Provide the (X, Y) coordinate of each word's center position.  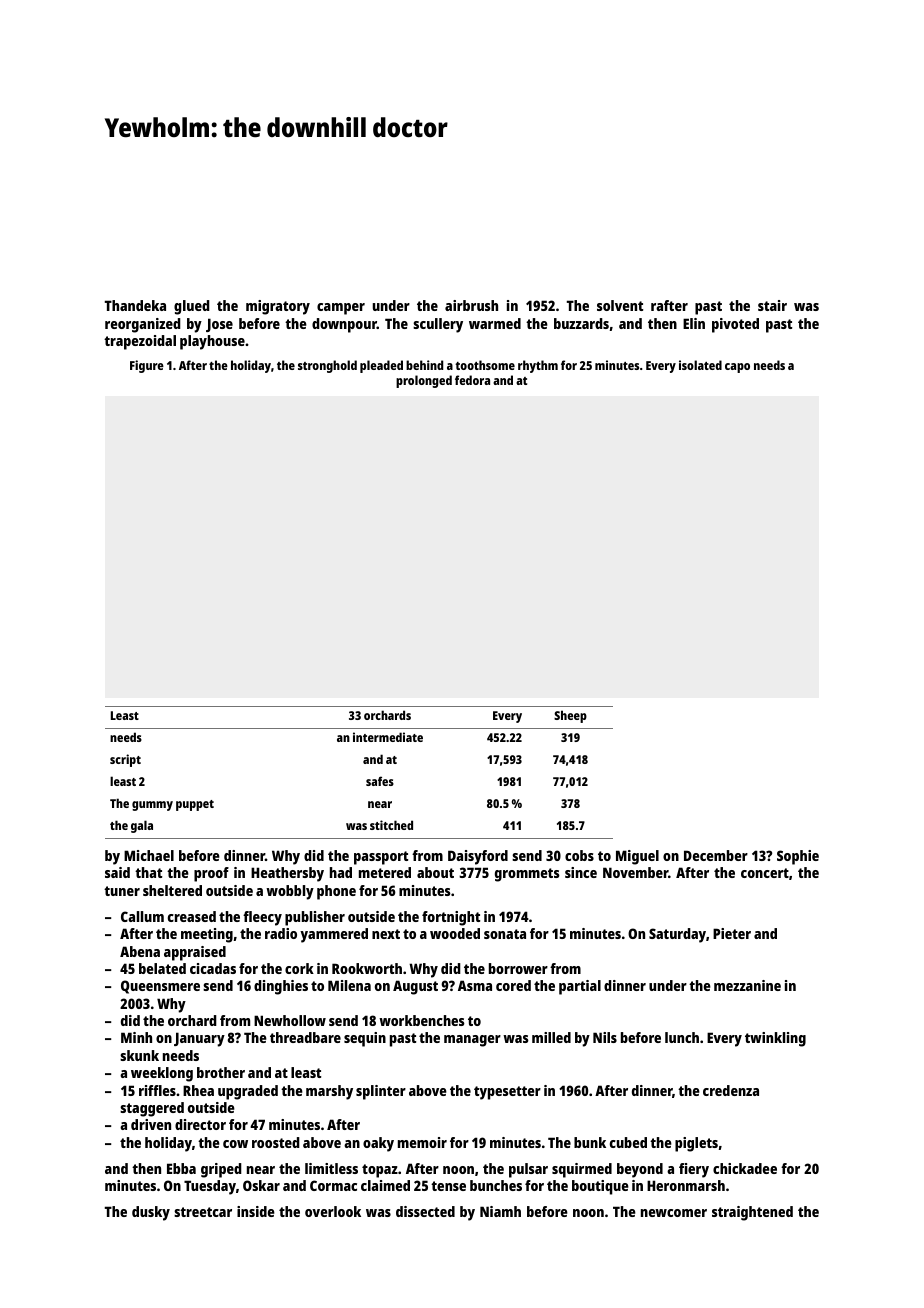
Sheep (570, 716)
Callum (142, 916)
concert (765, 873)
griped (221, 1170)
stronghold (327, 366)
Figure (147, 366)
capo (737, 368)
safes (380, 781)
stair (772, 305)
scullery (438, 325)
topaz (380, 1171)
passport (381, 858)
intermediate (388, 737)
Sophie (798, 857)
